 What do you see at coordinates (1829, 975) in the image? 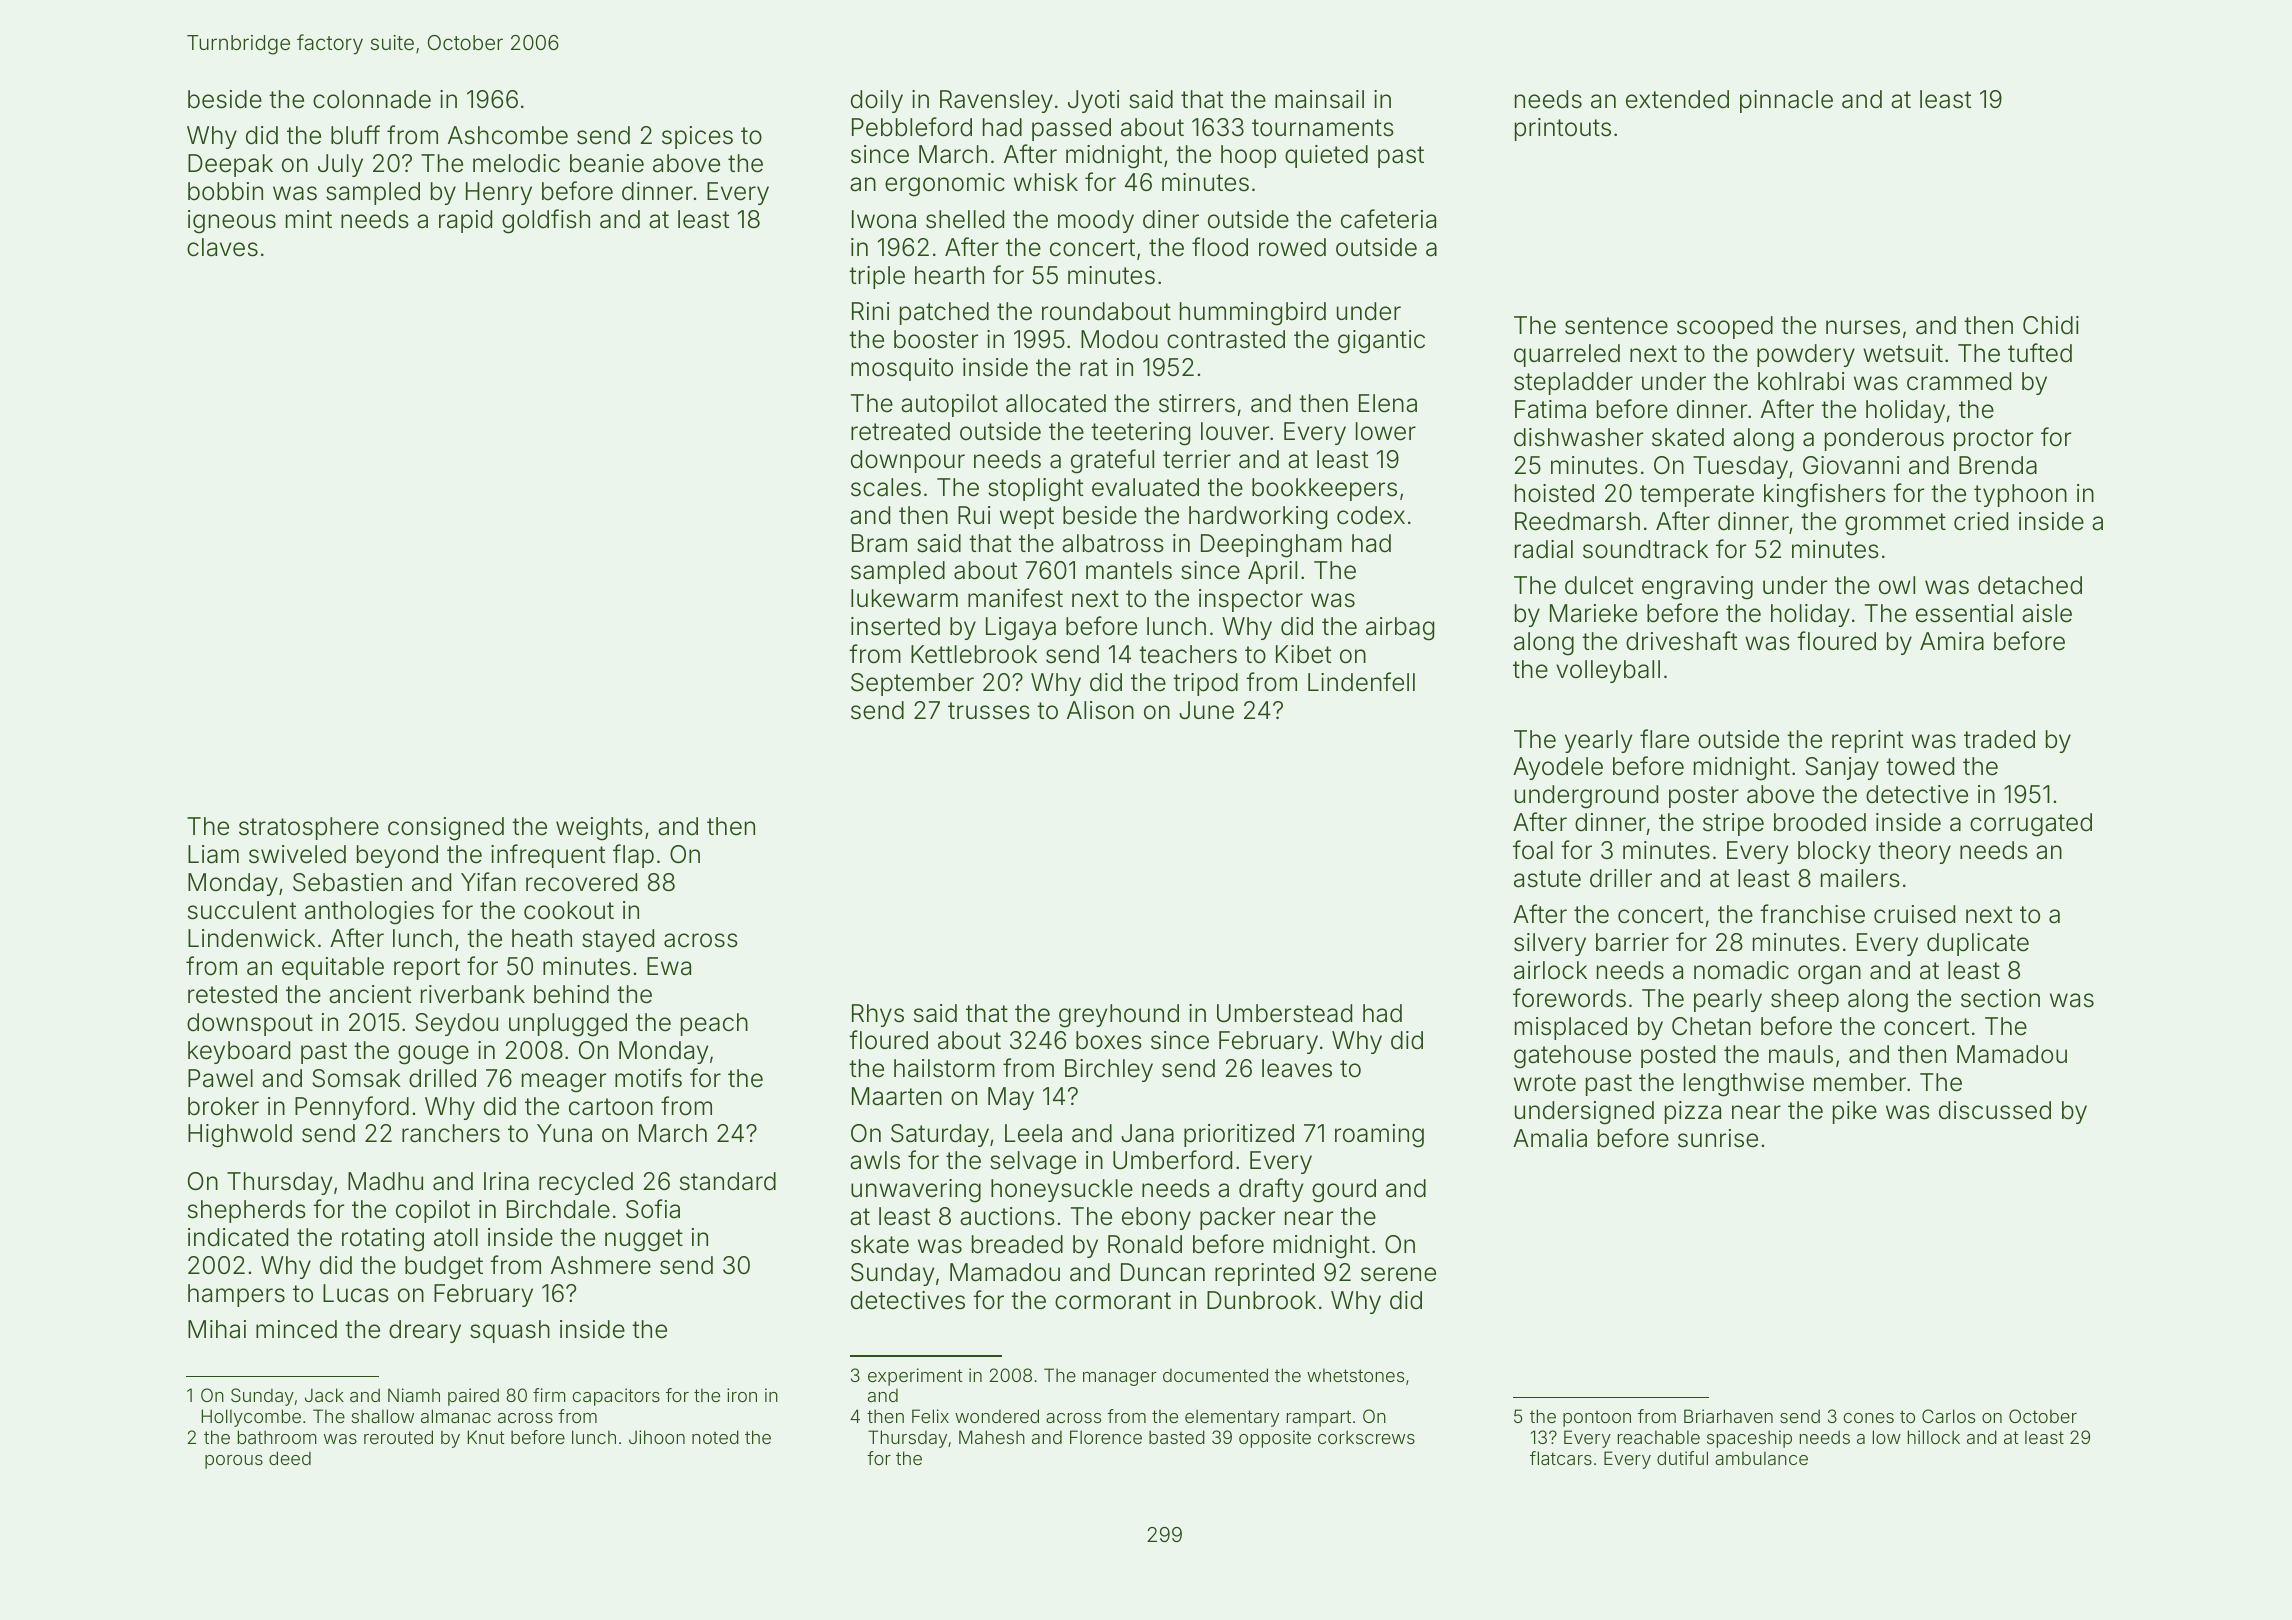
I see `organ` at bounding box center [1829, 975].
